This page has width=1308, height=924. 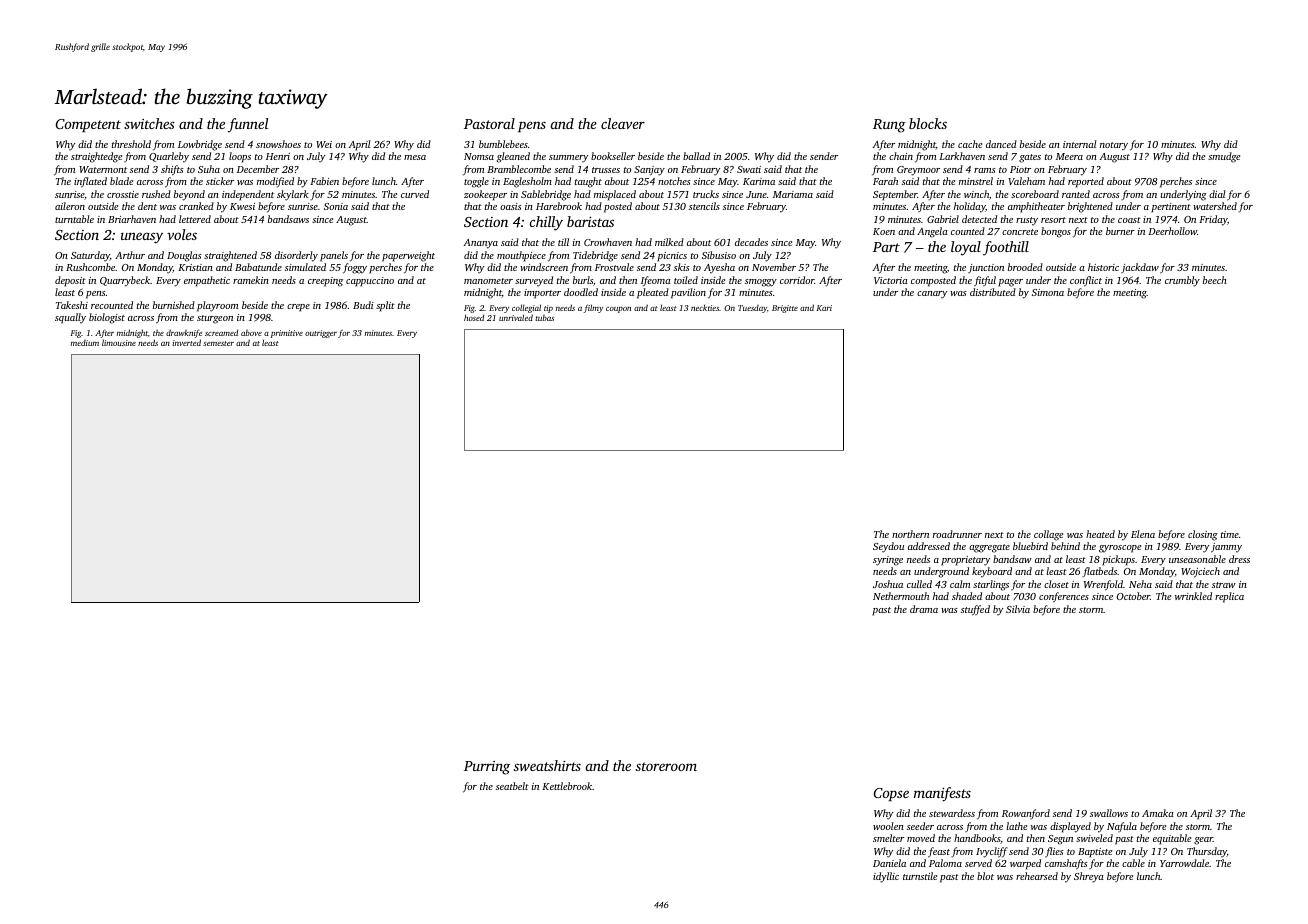 What do you see at coordinates (474, 317) in the page?
I see `hosed` at bounding box center [474, 317].
